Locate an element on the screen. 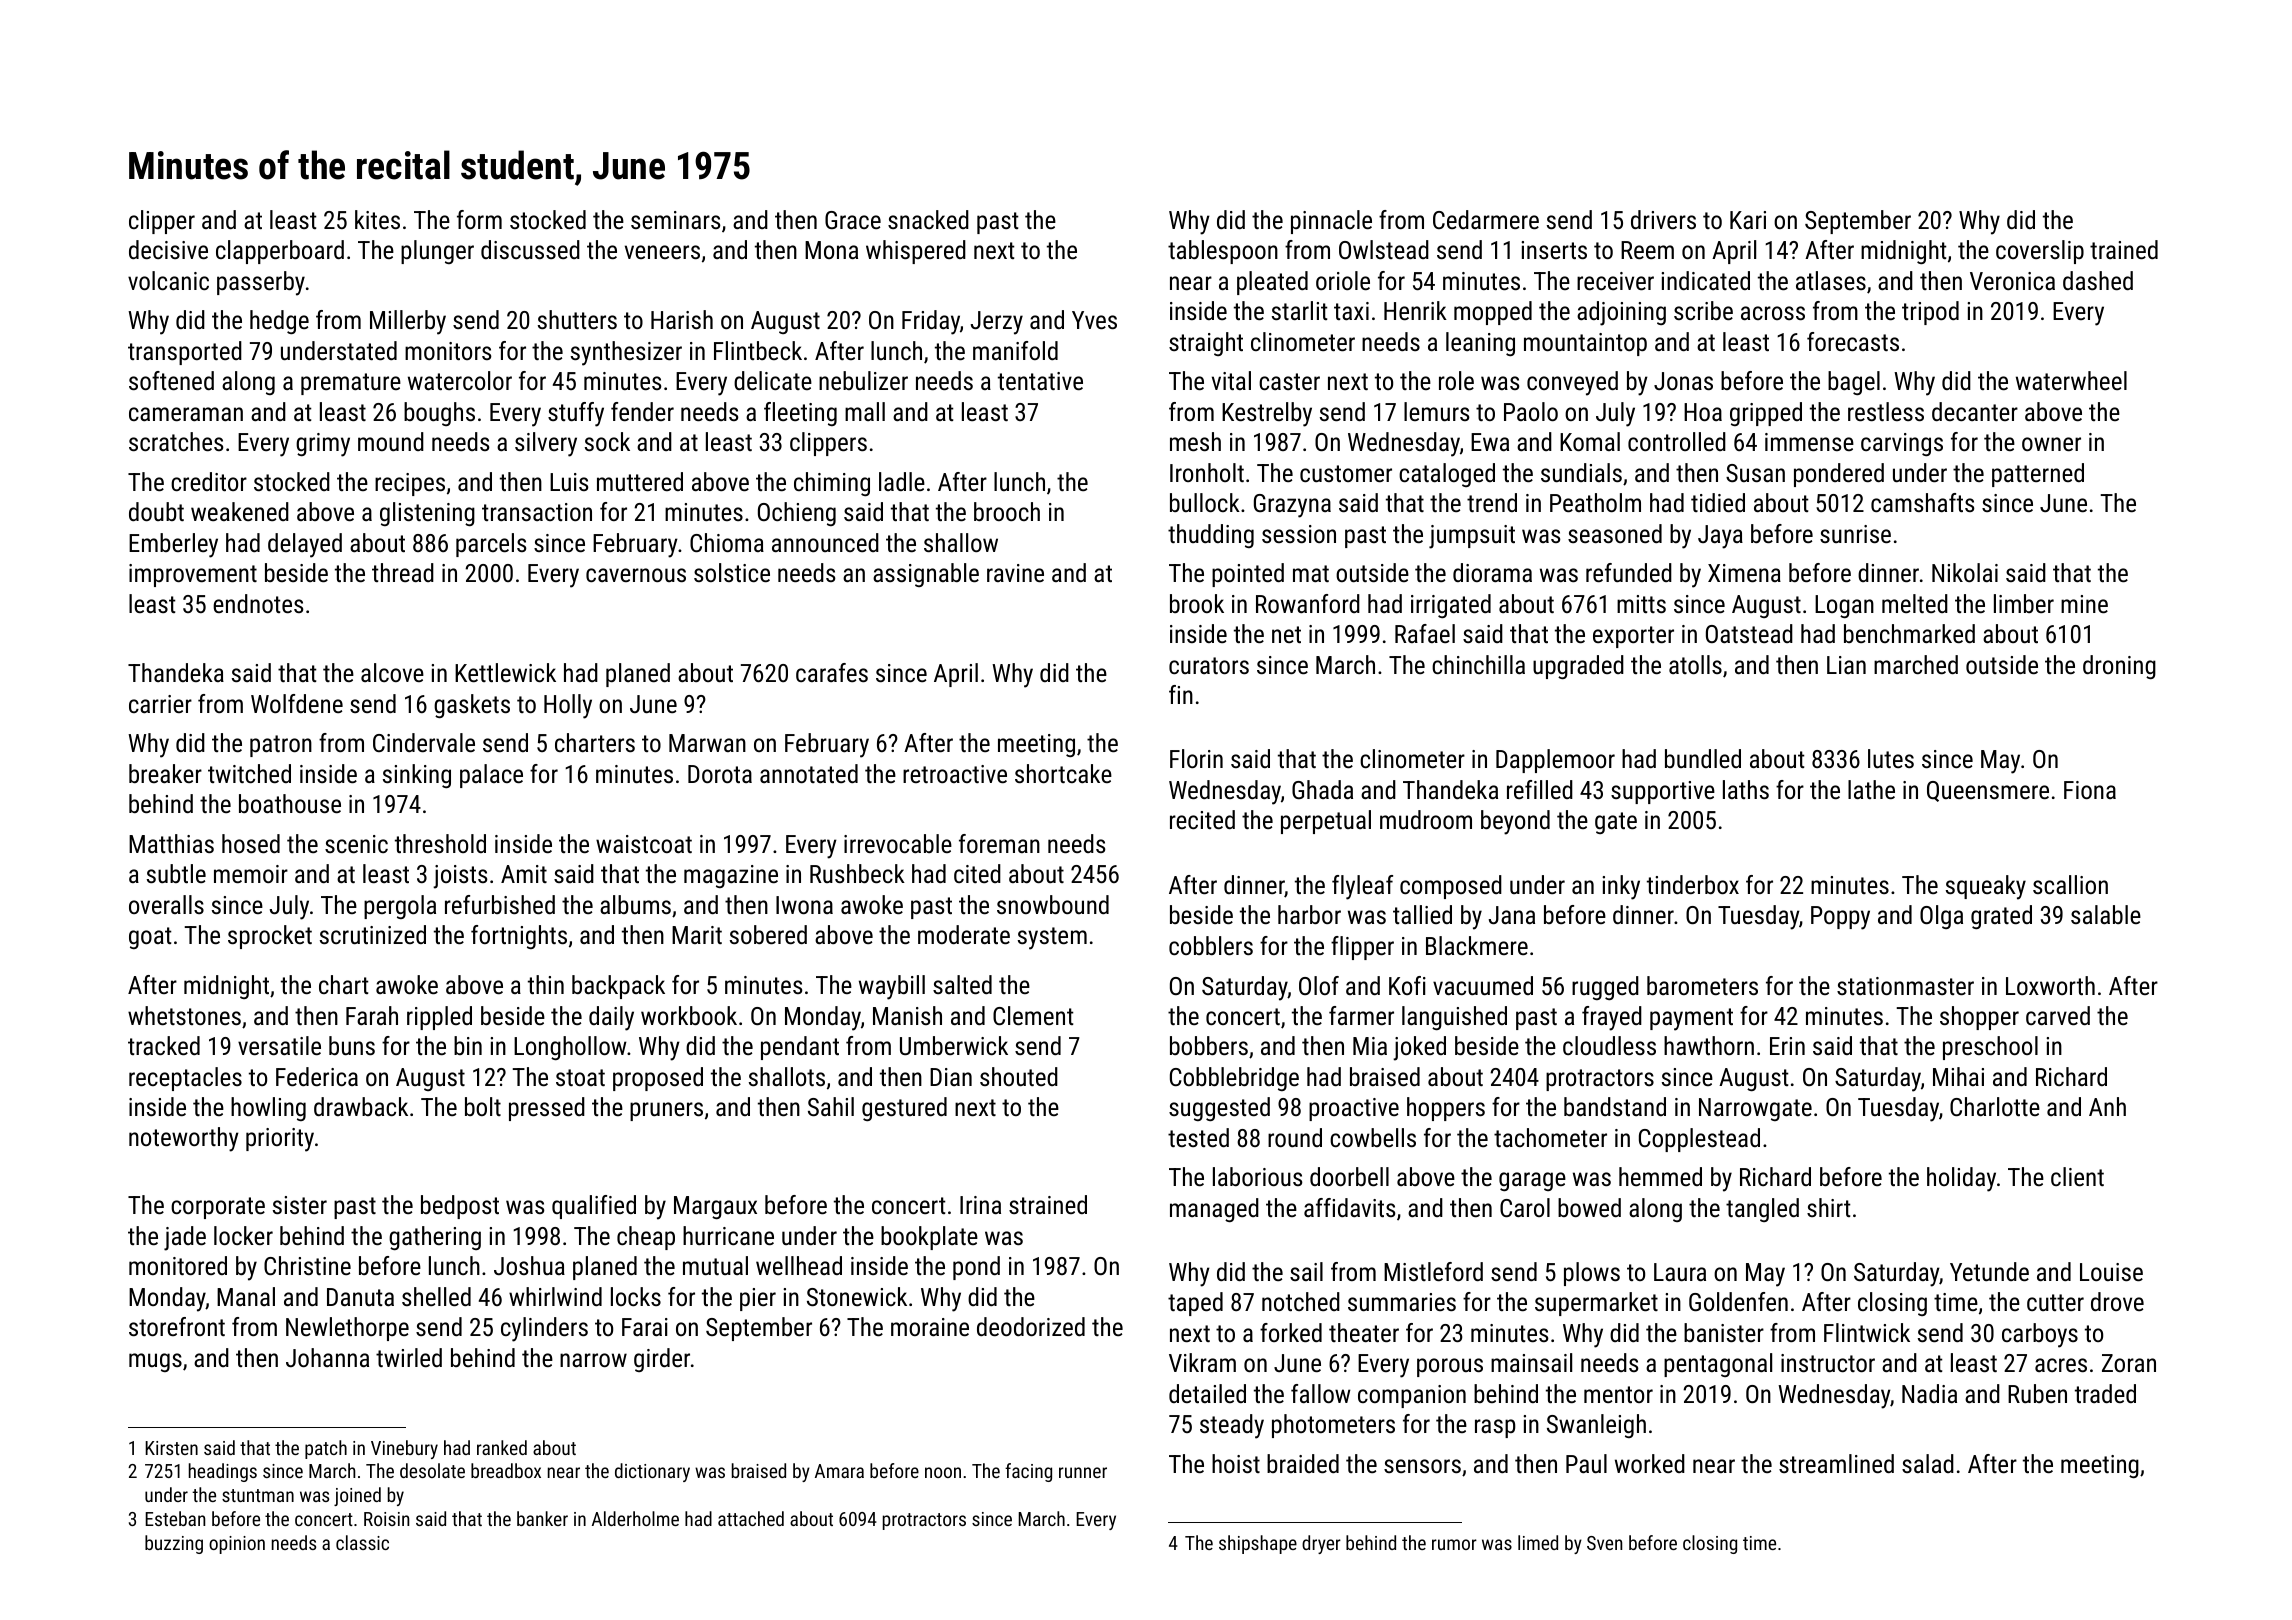 Image resolution: width=2292 pixels, height=1620 pixels. veneers is located at coordinates (662, 252).
